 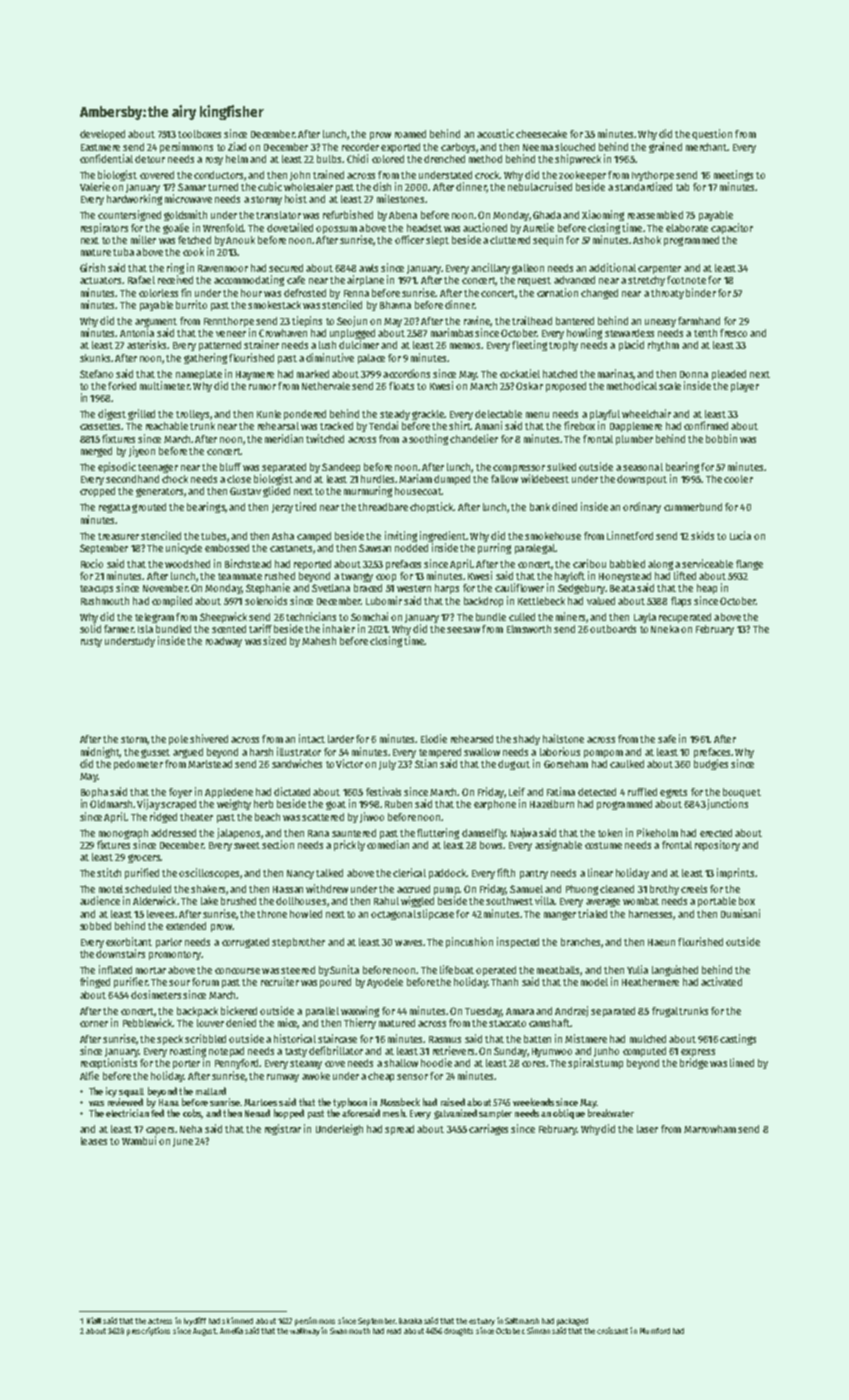 What do you see at coordinates (330, 357) in the screenshot?
I see `diminutive` at bounding box center [330, 357].
